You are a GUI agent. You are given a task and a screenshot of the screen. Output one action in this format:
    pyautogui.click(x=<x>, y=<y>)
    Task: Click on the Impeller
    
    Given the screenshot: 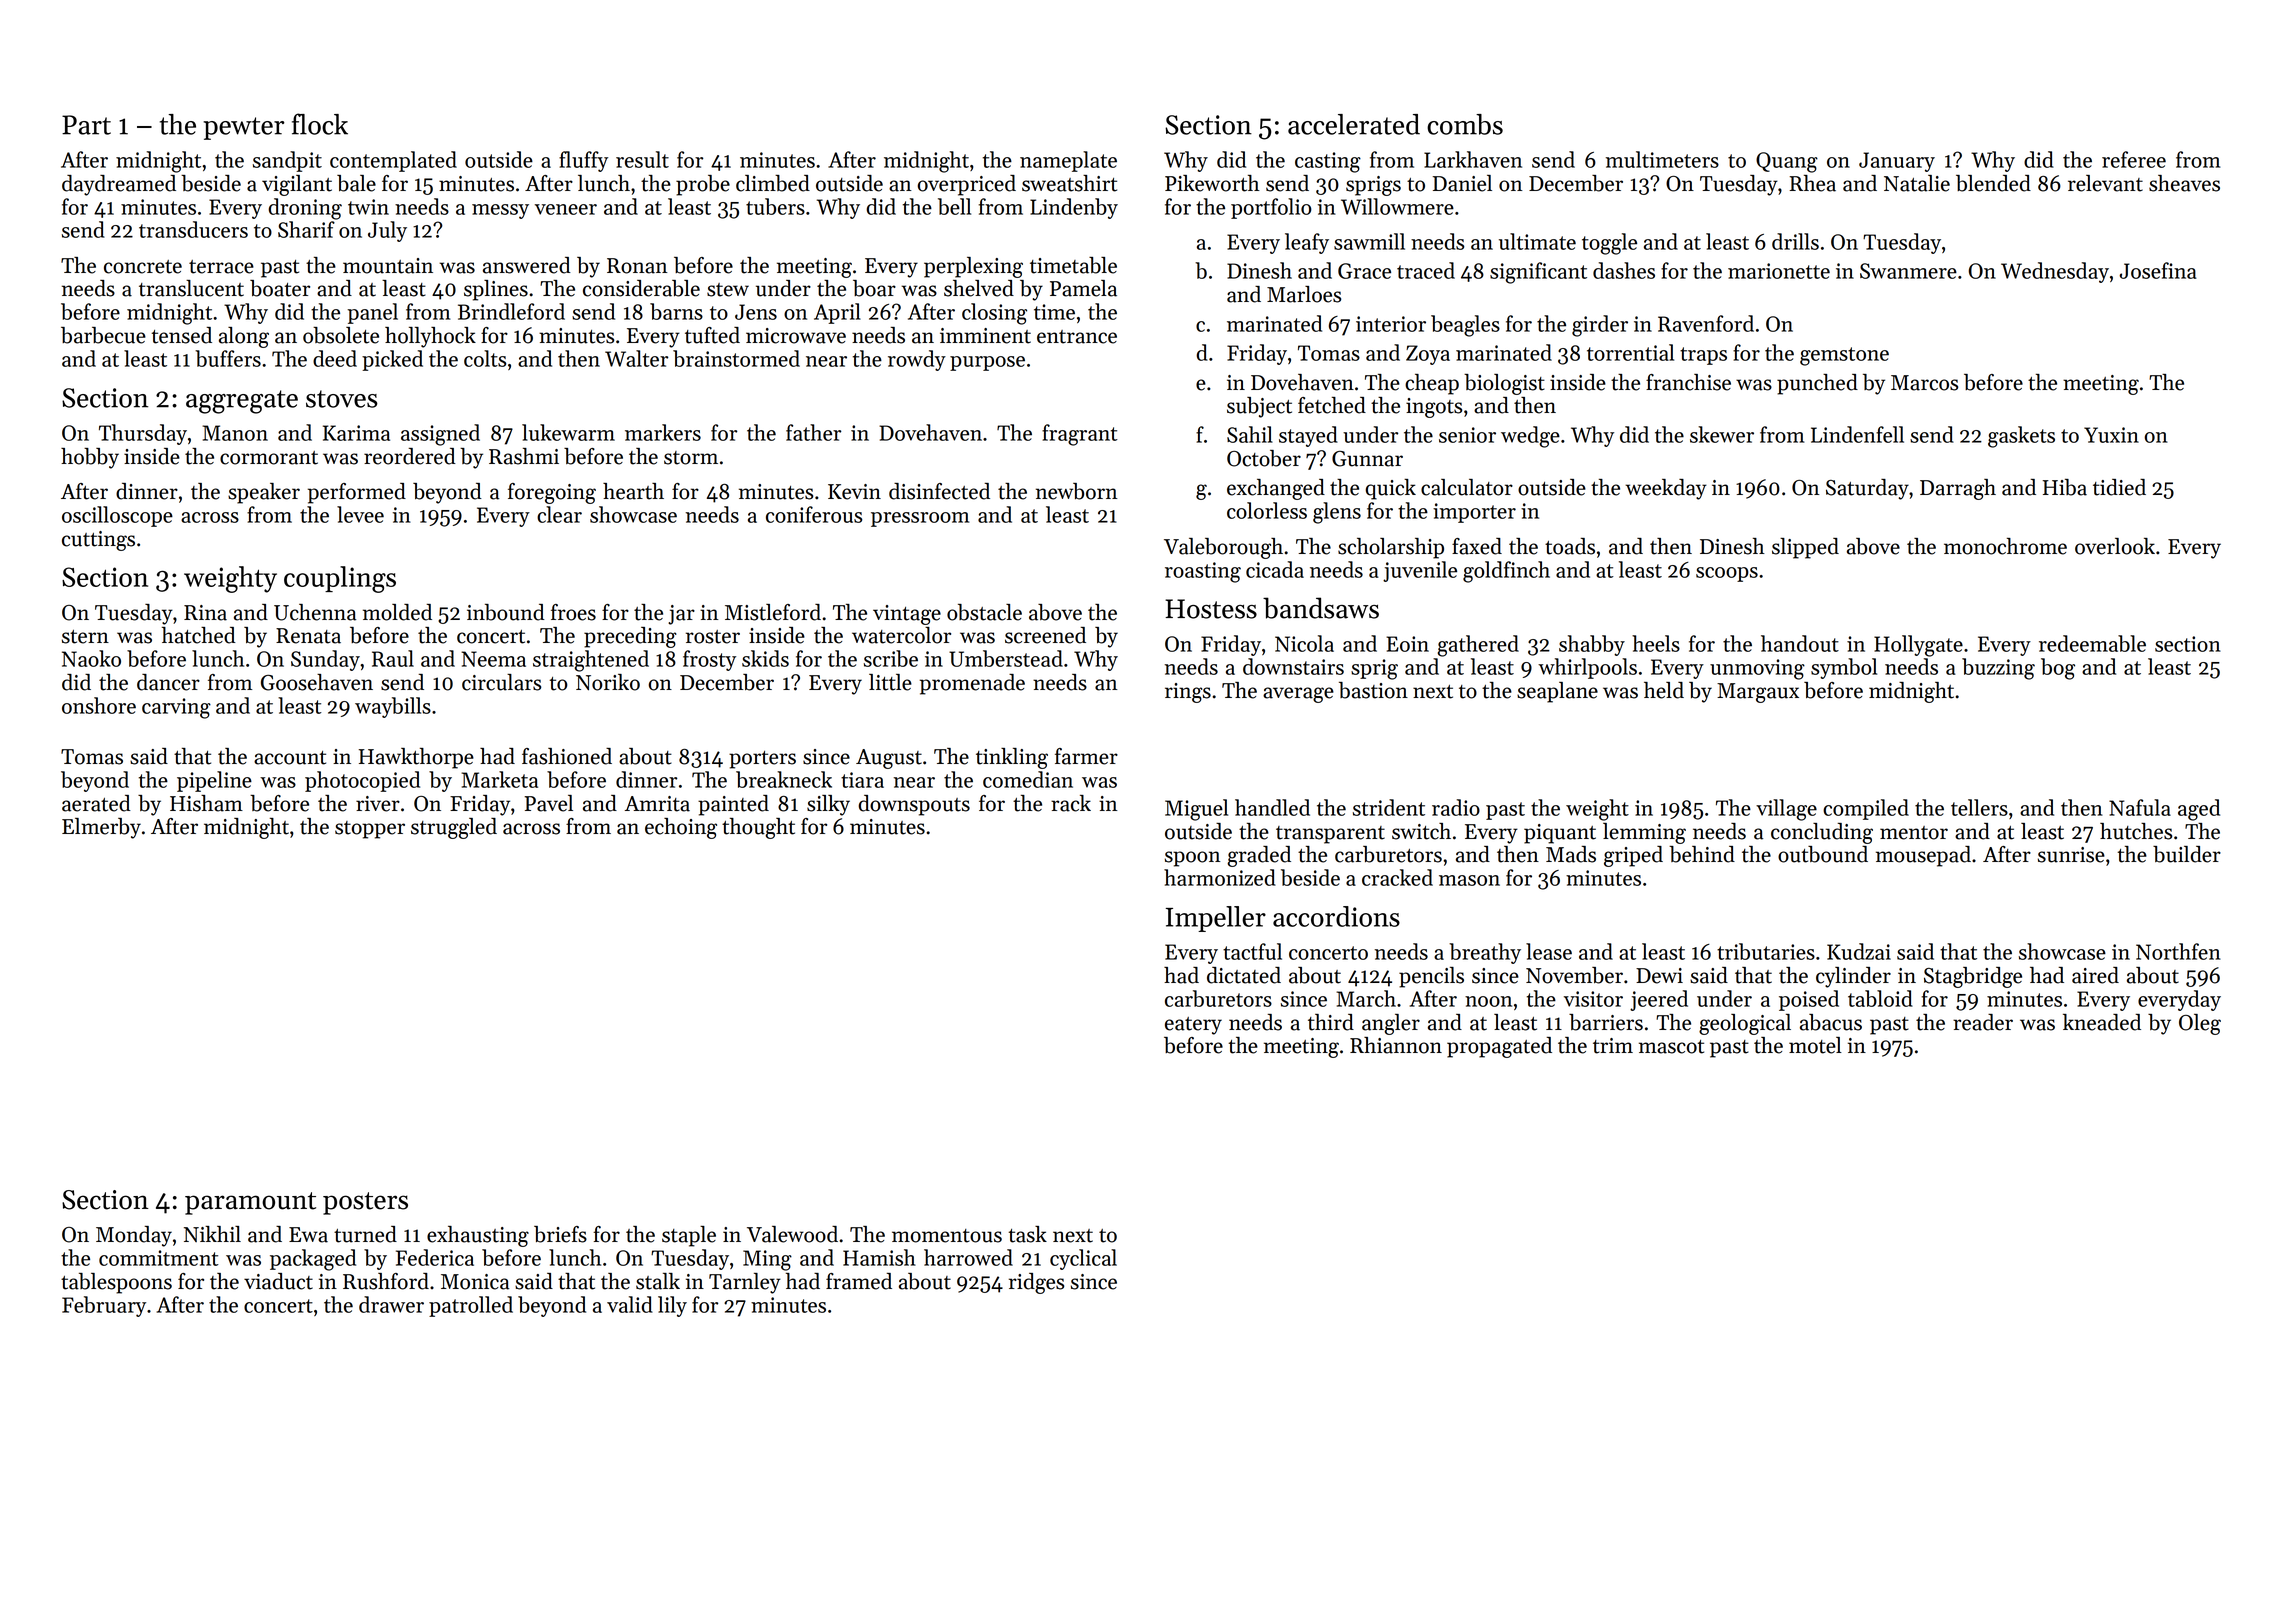 What is the action you would take?
    pyautogui.click(x=1216, y=919)
